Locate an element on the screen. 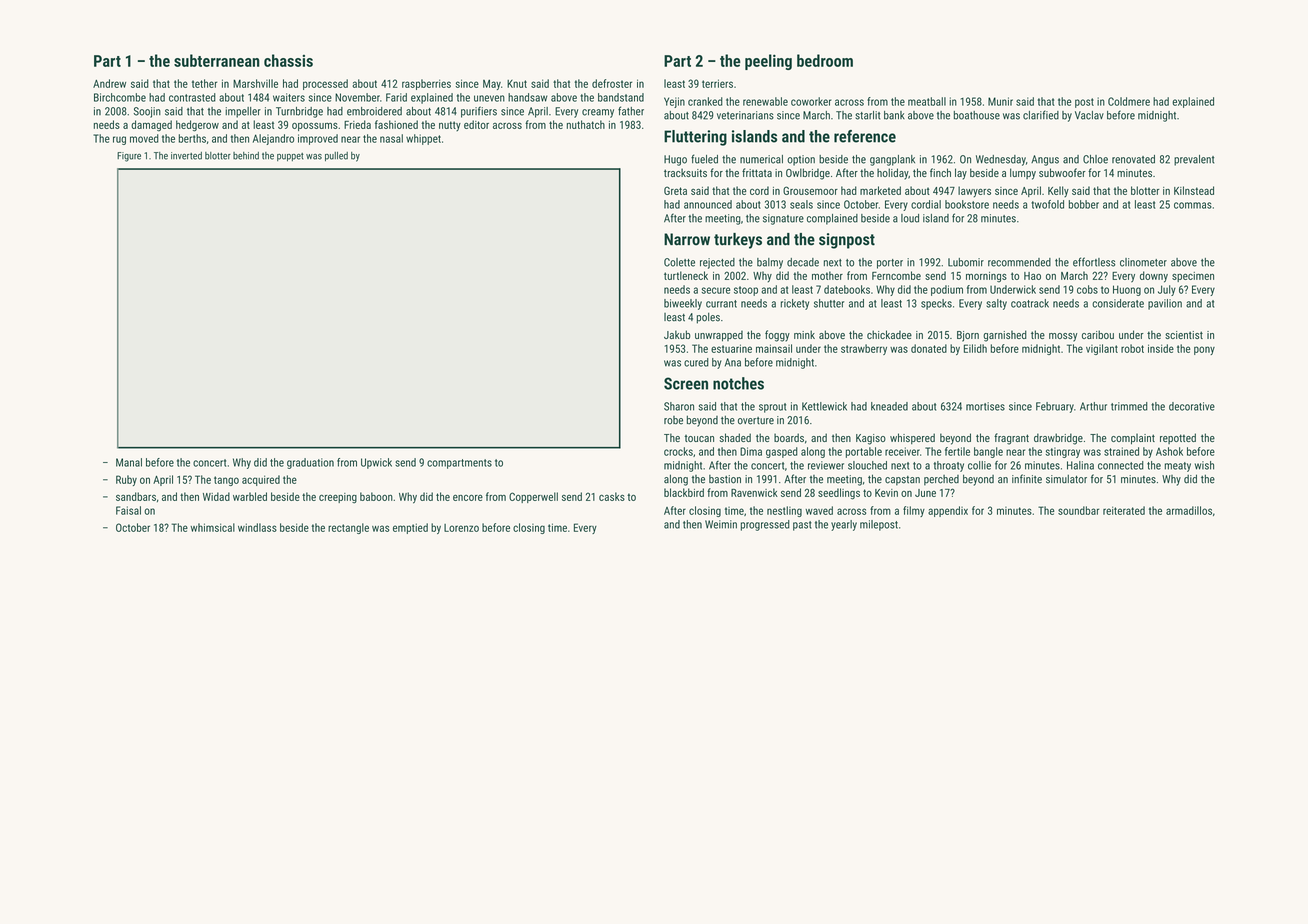 Image resolution: width=1308 pixels, height=924 pixels. whimsical is located at coordinates (212, 527).
